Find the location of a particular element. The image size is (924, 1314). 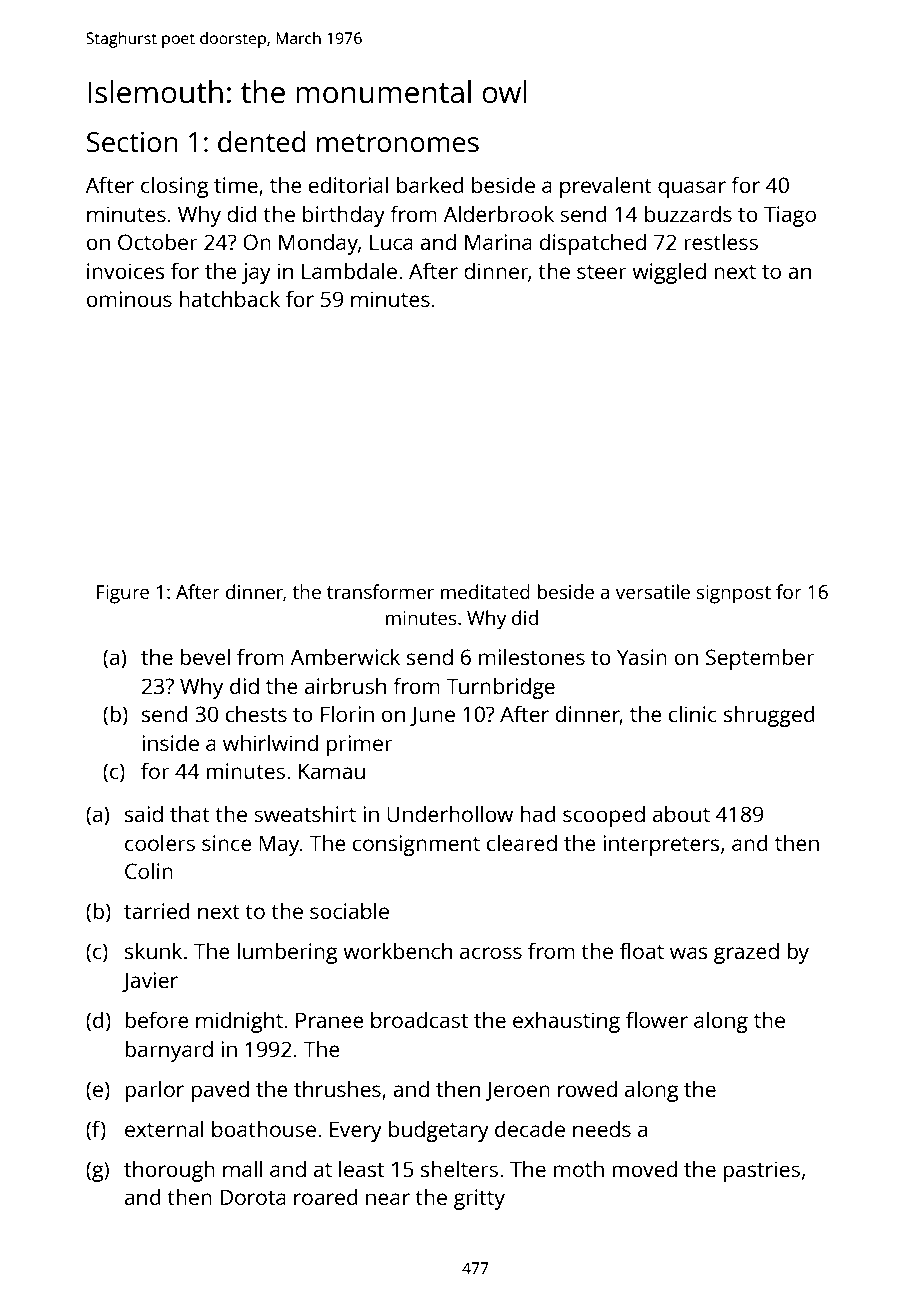

quasar is located at coordinates (692, 189).
